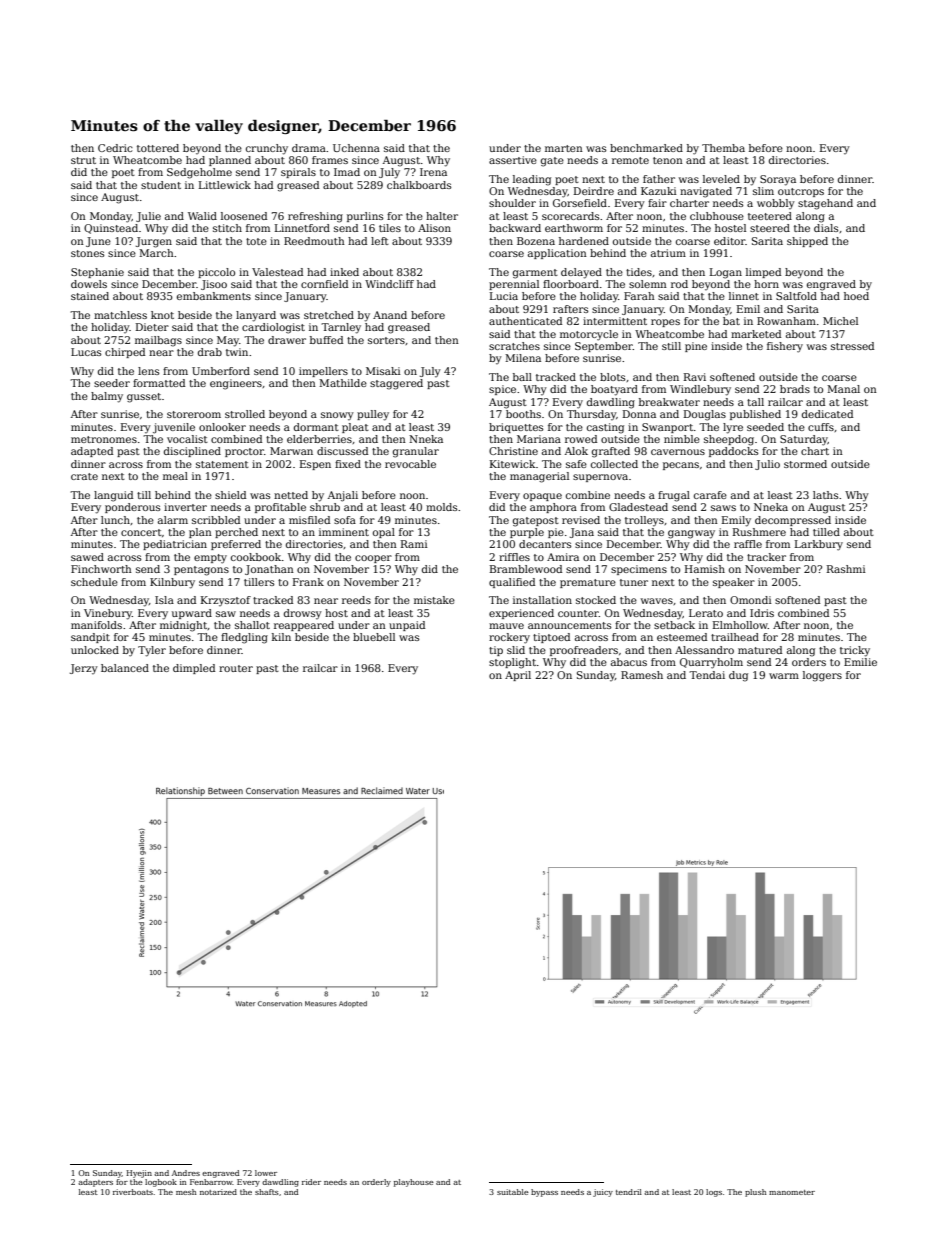 The width and height of the image is (952, 1233). Describe the element at coordinates (809, 662) in the image. I see `orders` at that location.
